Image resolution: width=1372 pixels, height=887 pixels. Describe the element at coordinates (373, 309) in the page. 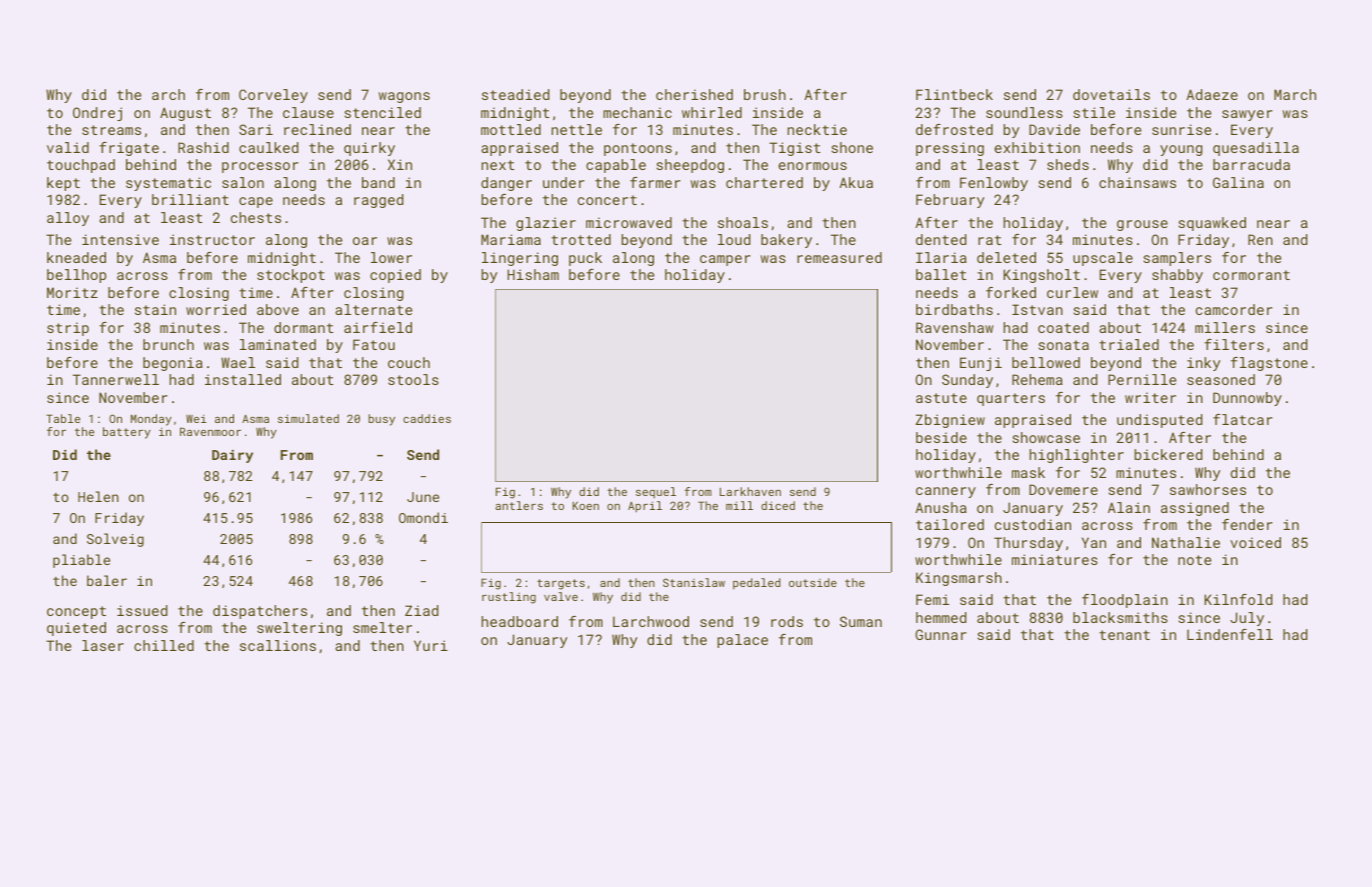

I see `alternate` at that location.
